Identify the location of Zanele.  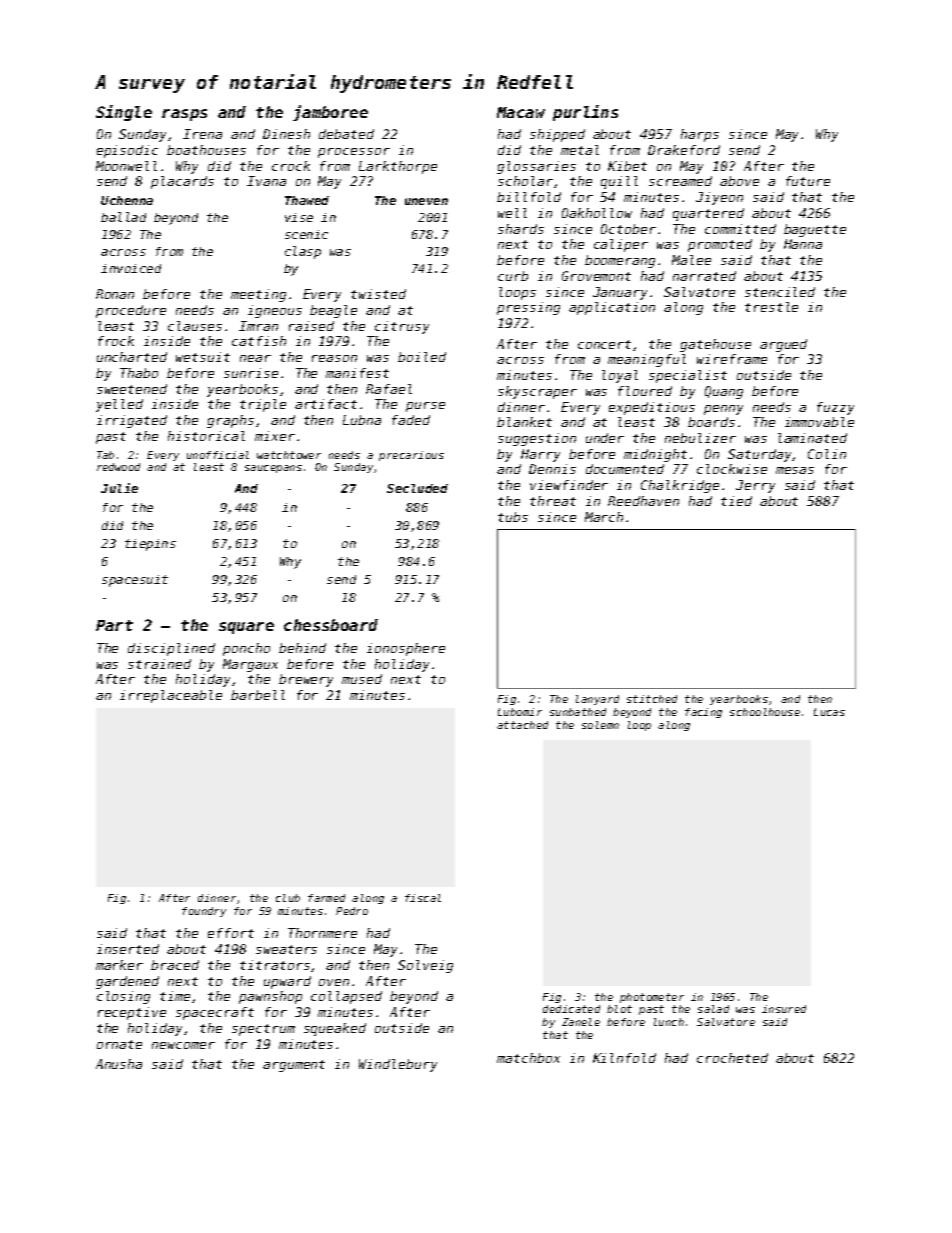
(581, 1022).
